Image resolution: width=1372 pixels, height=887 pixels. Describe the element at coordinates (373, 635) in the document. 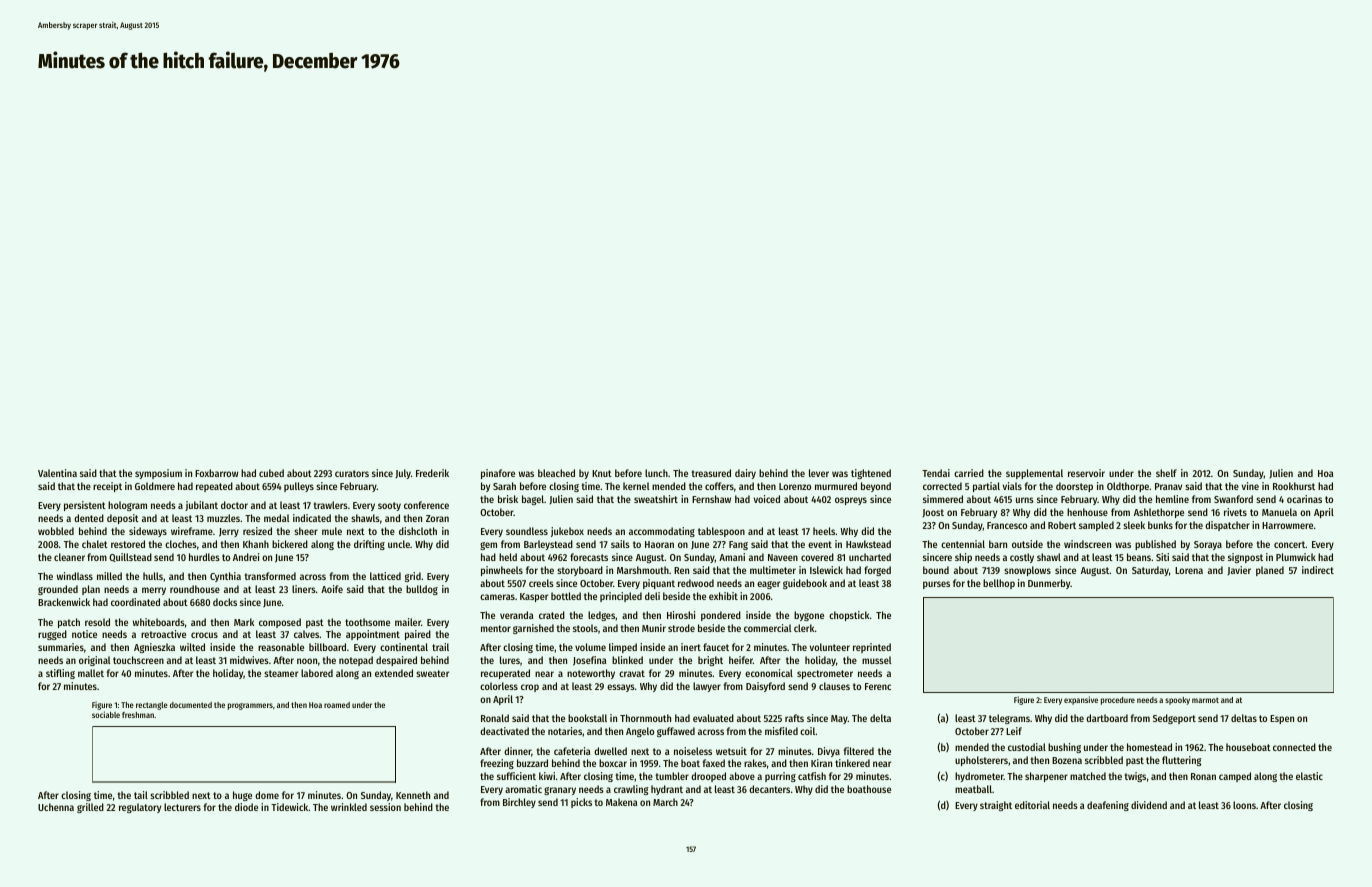

I see `appointment` at that location.
